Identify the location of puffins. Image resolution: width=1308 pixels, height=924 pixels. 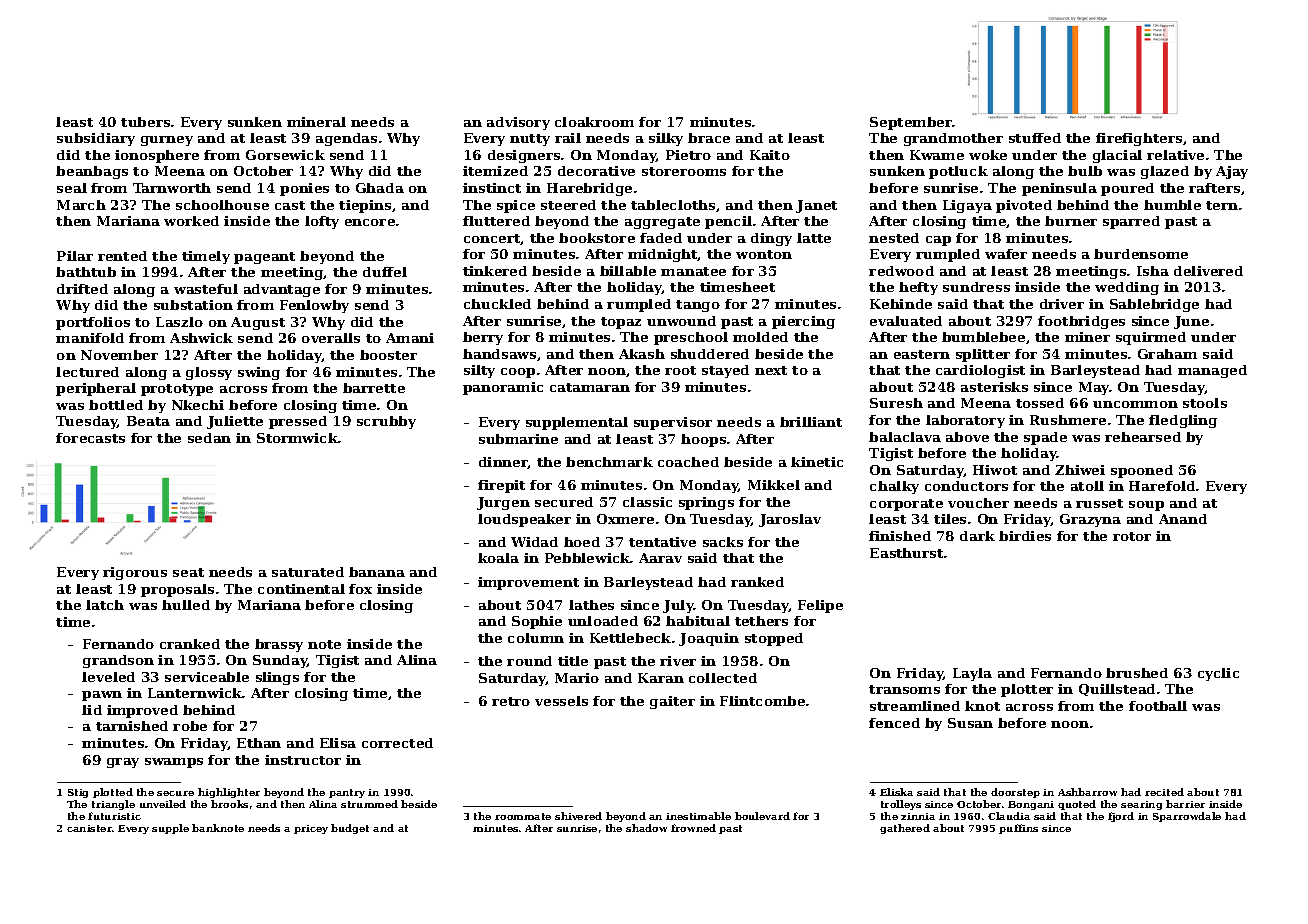
(1018, 829).
